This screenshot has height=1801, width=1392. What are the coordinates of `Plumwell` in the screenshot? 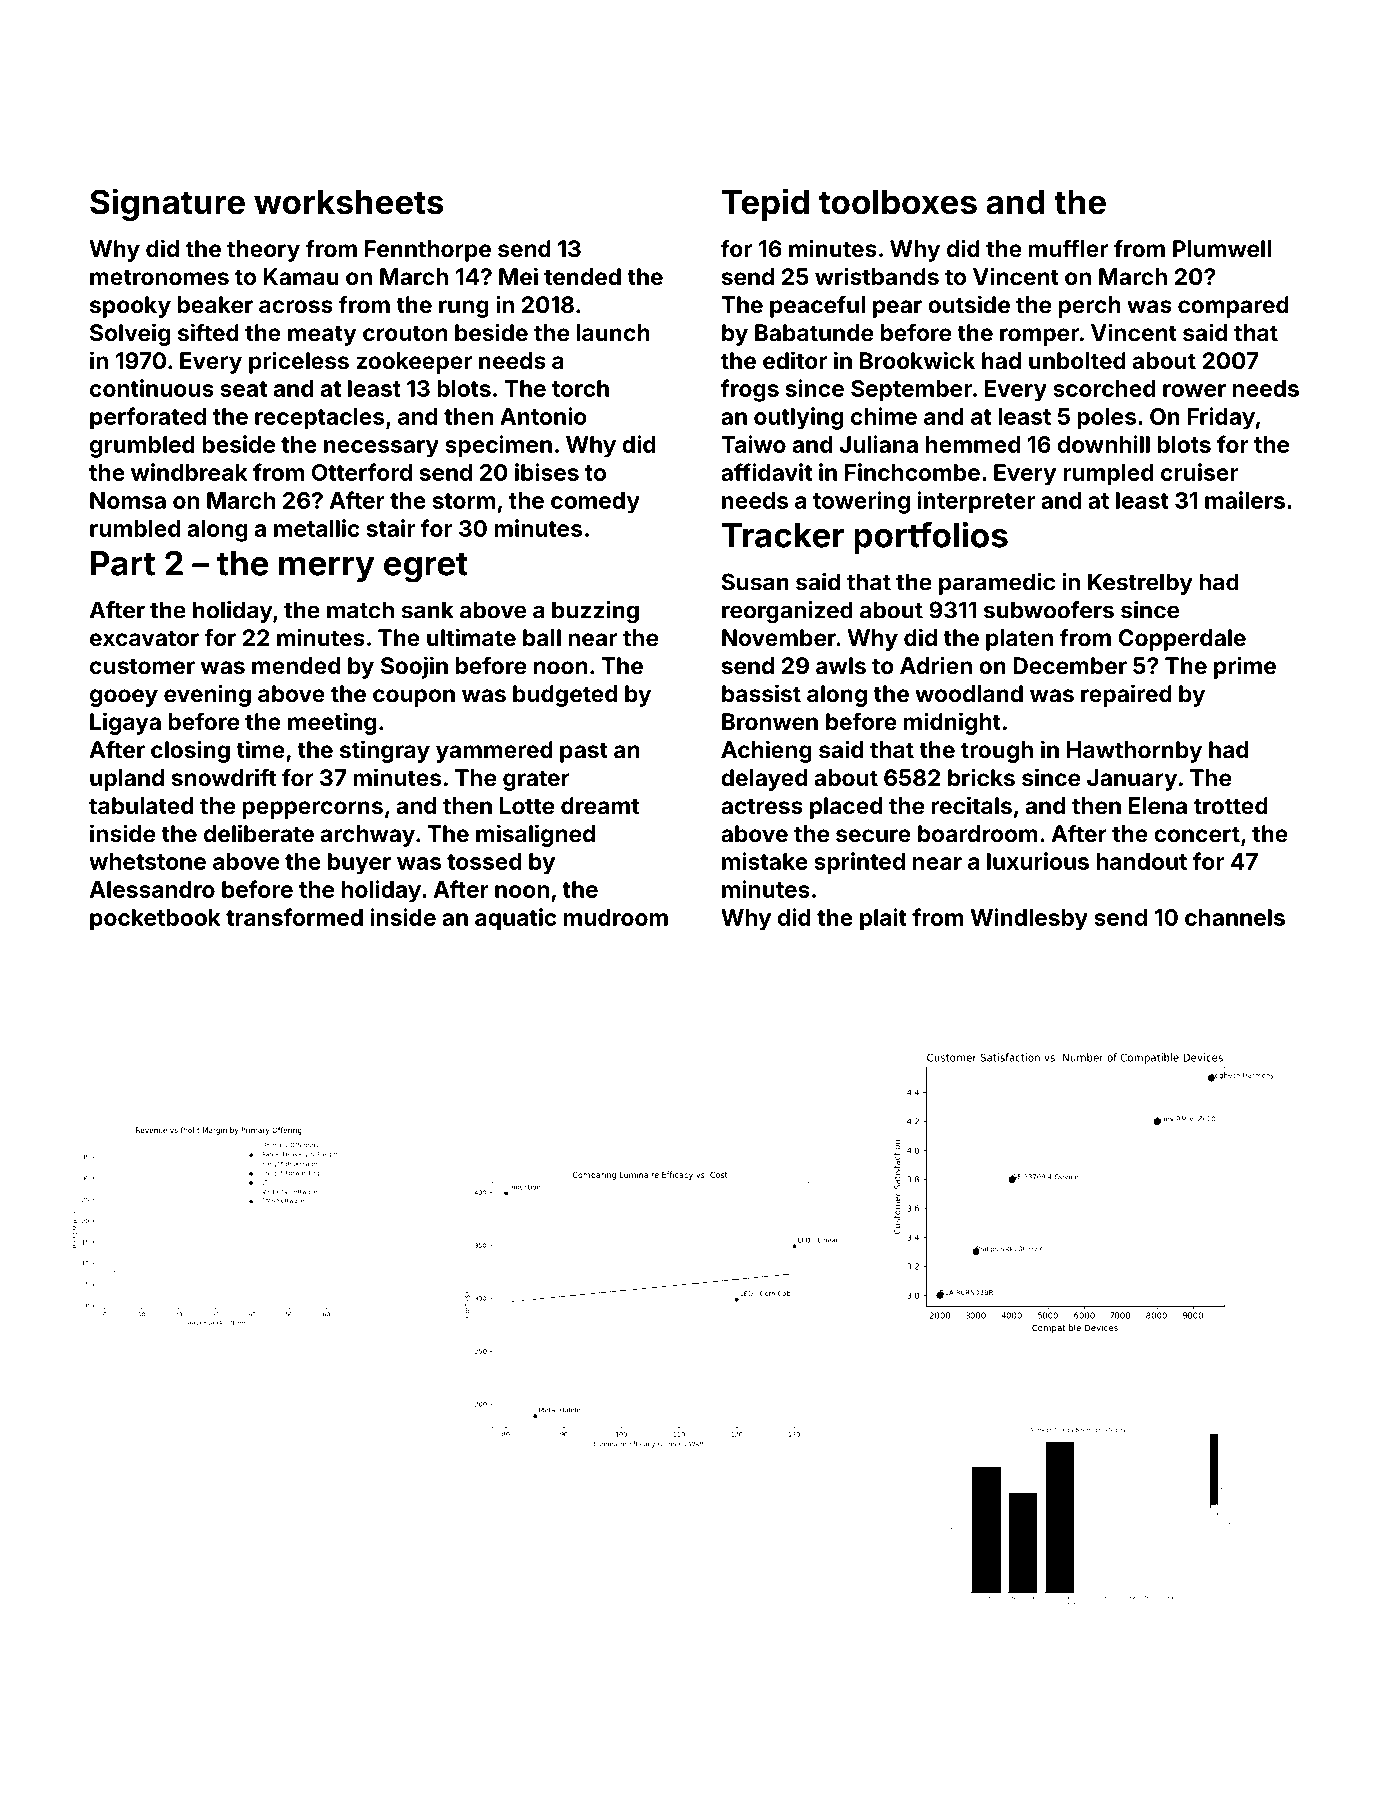 It's located at (1222, 248).
